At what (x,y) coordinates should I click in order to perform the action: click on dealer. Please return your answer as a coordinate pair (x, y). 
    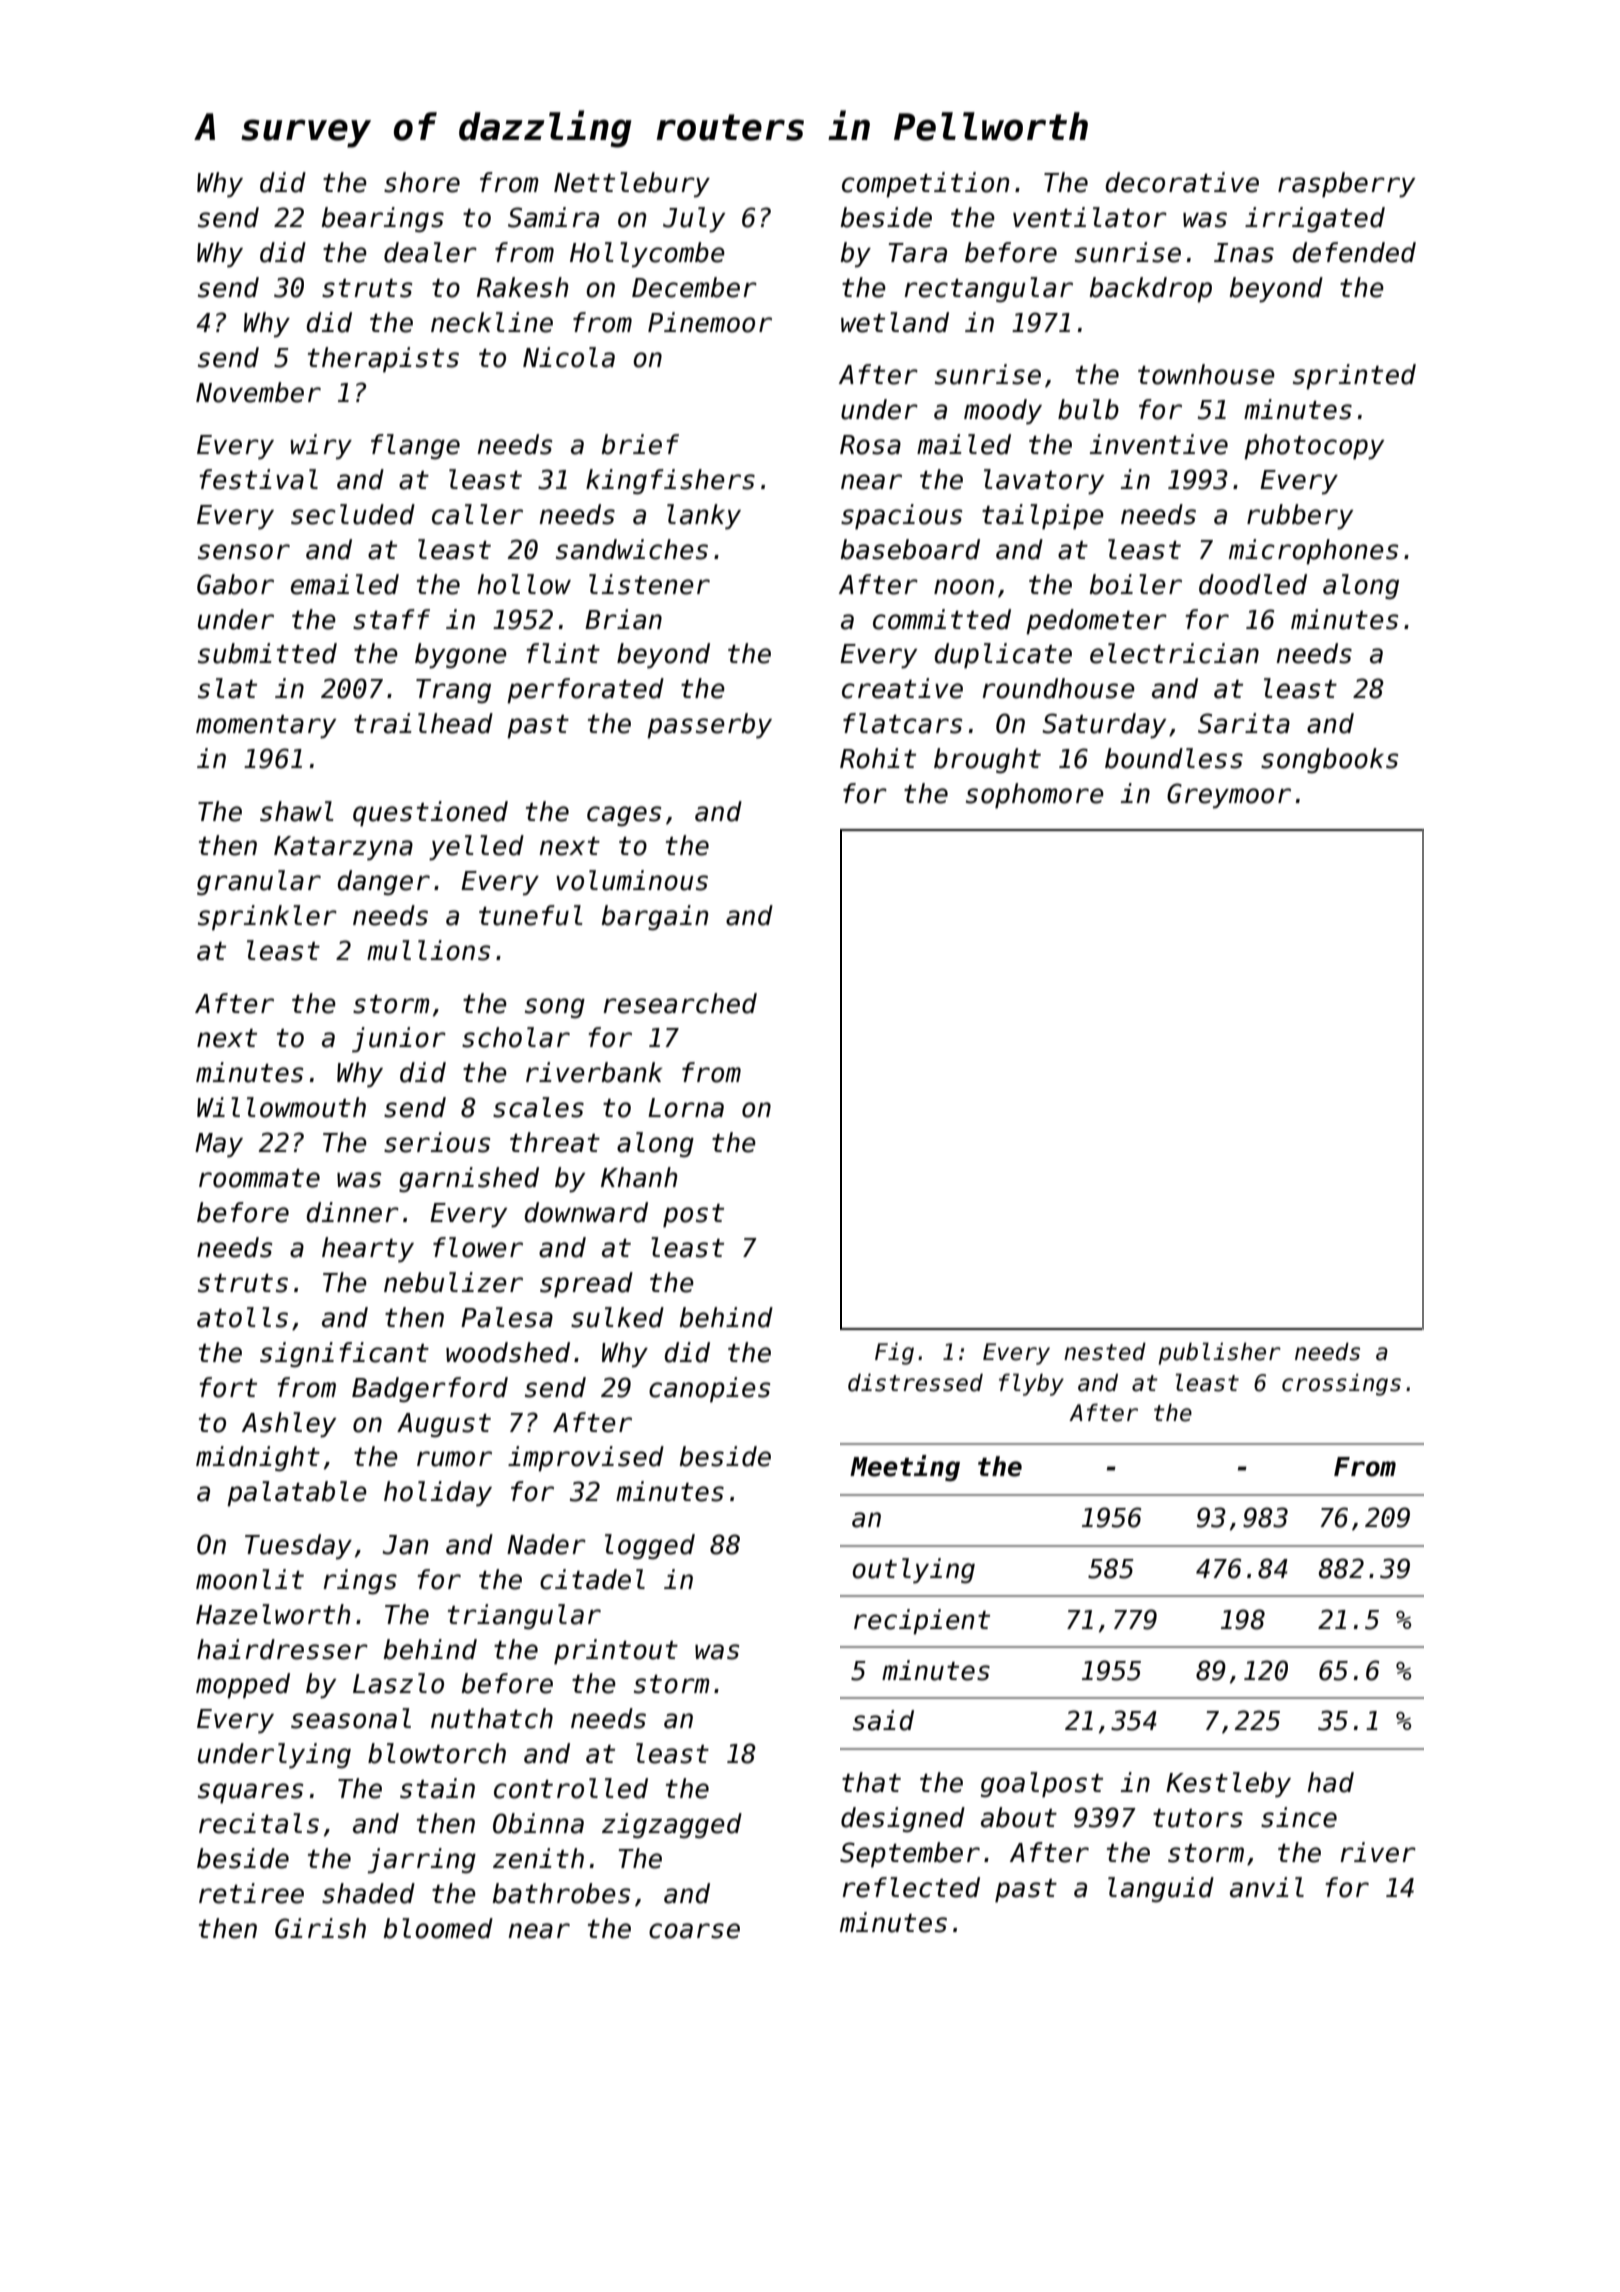
    Looking at the image, I should click on (430, 252).
